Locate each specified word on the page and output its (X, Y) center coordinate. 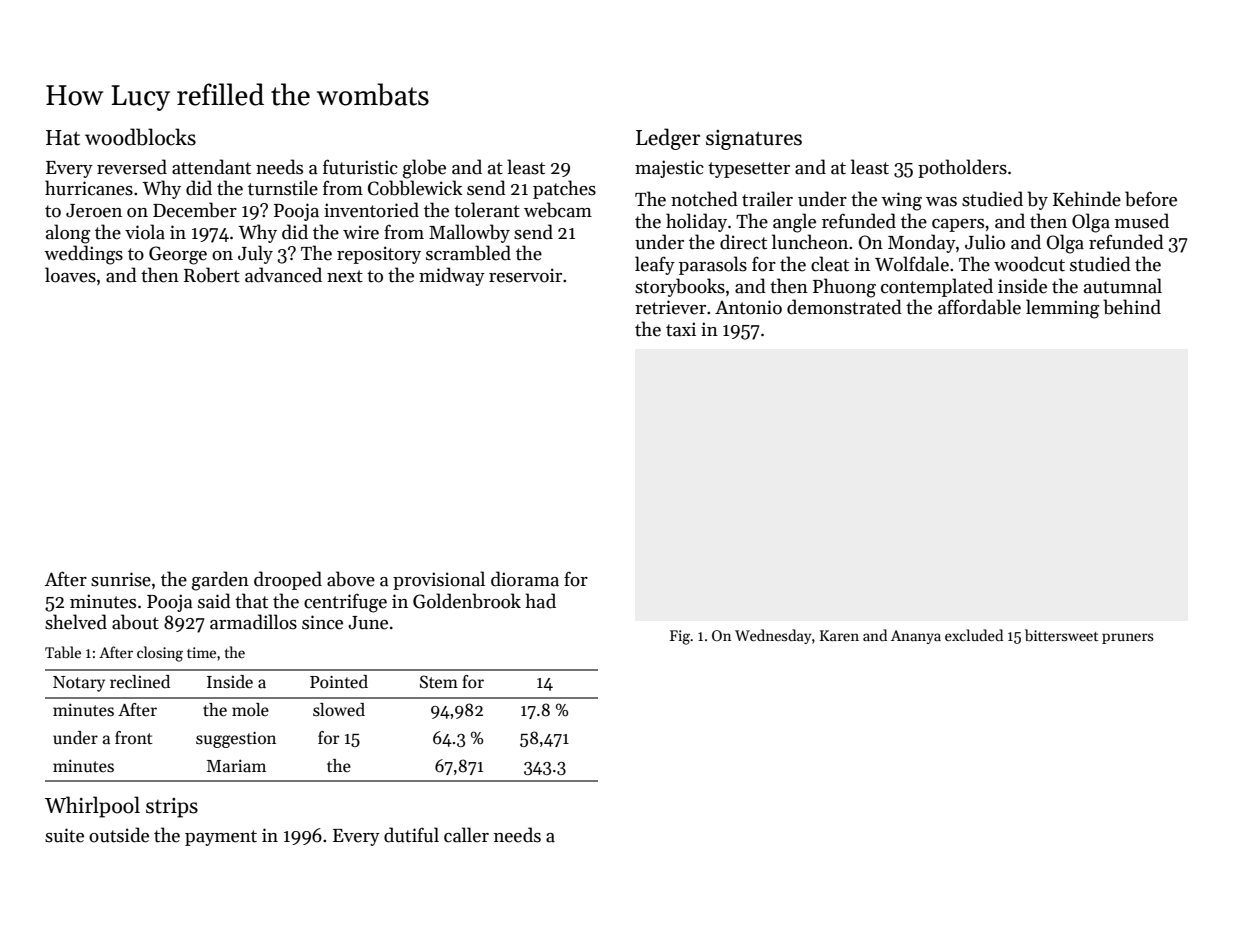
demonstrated (844, 307)
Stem (439, 682)
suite (64, 835)
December (195, 210)
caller (466, 835)
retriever (670, 307)
